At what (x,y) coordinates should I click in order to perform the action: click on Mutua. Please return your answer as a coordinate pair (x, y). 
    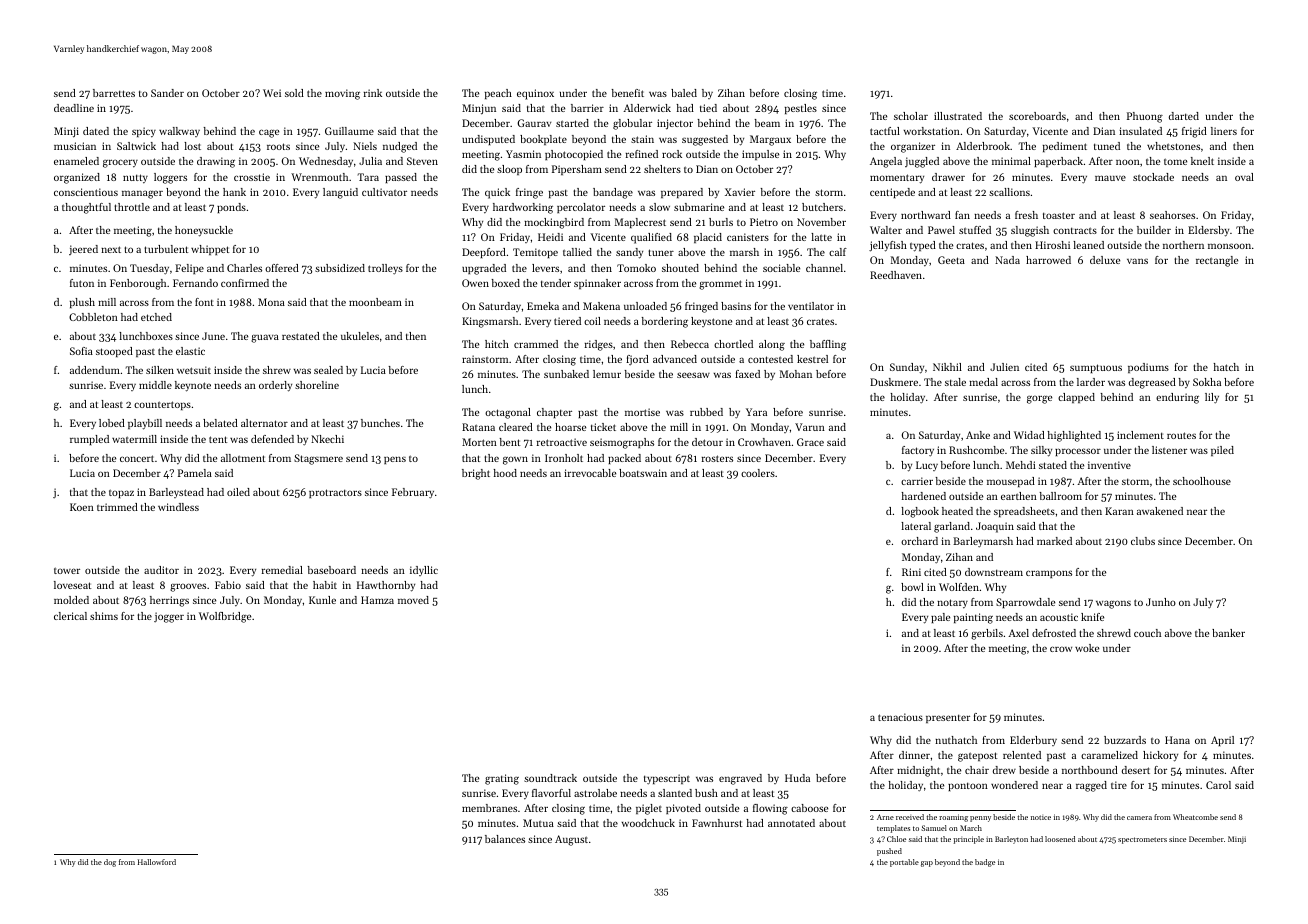
    Looking at the image, I should click on (538, 823).
